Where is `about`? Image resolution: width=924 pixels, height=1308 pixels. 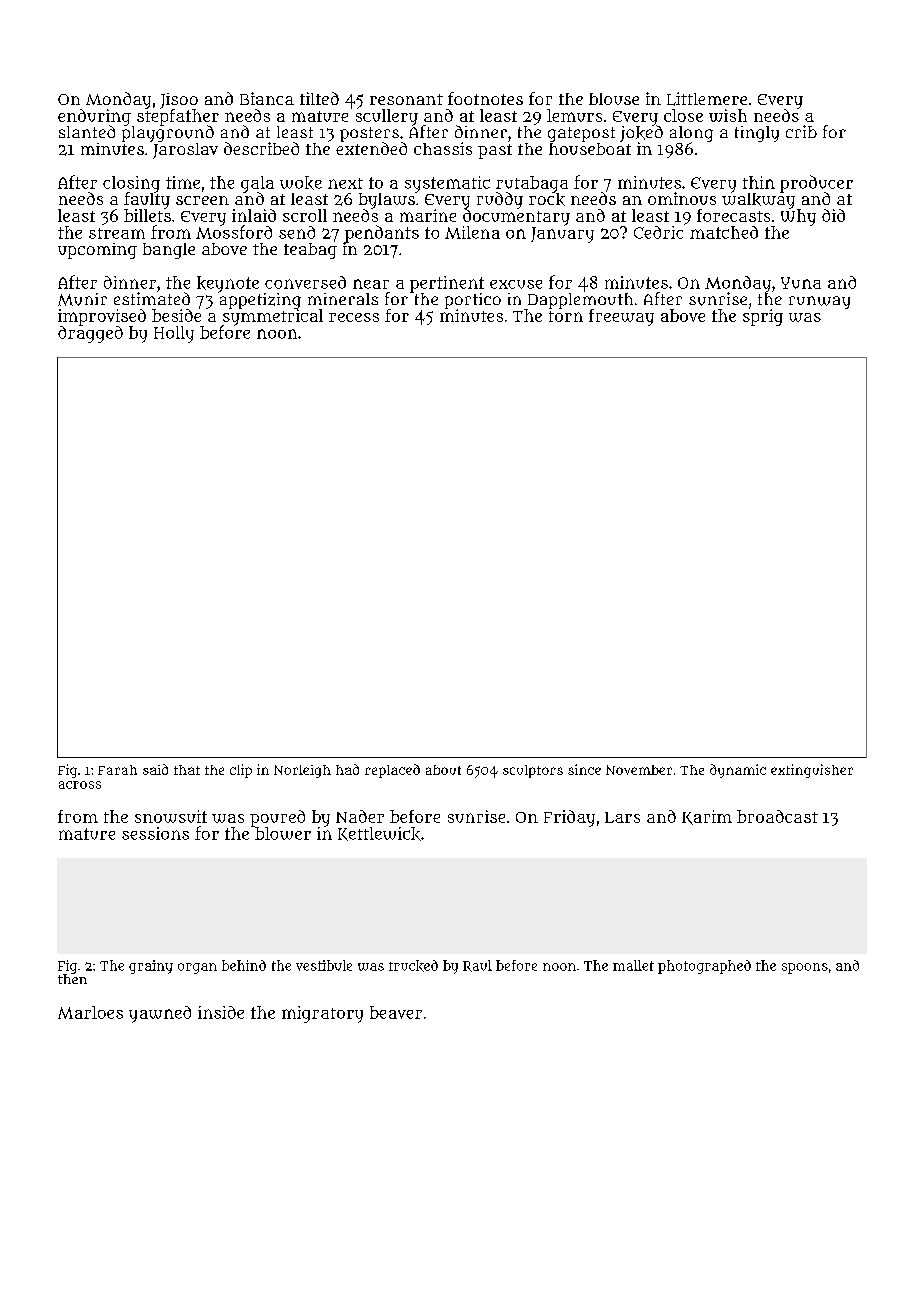
about is located at coordinates (443, 770).
